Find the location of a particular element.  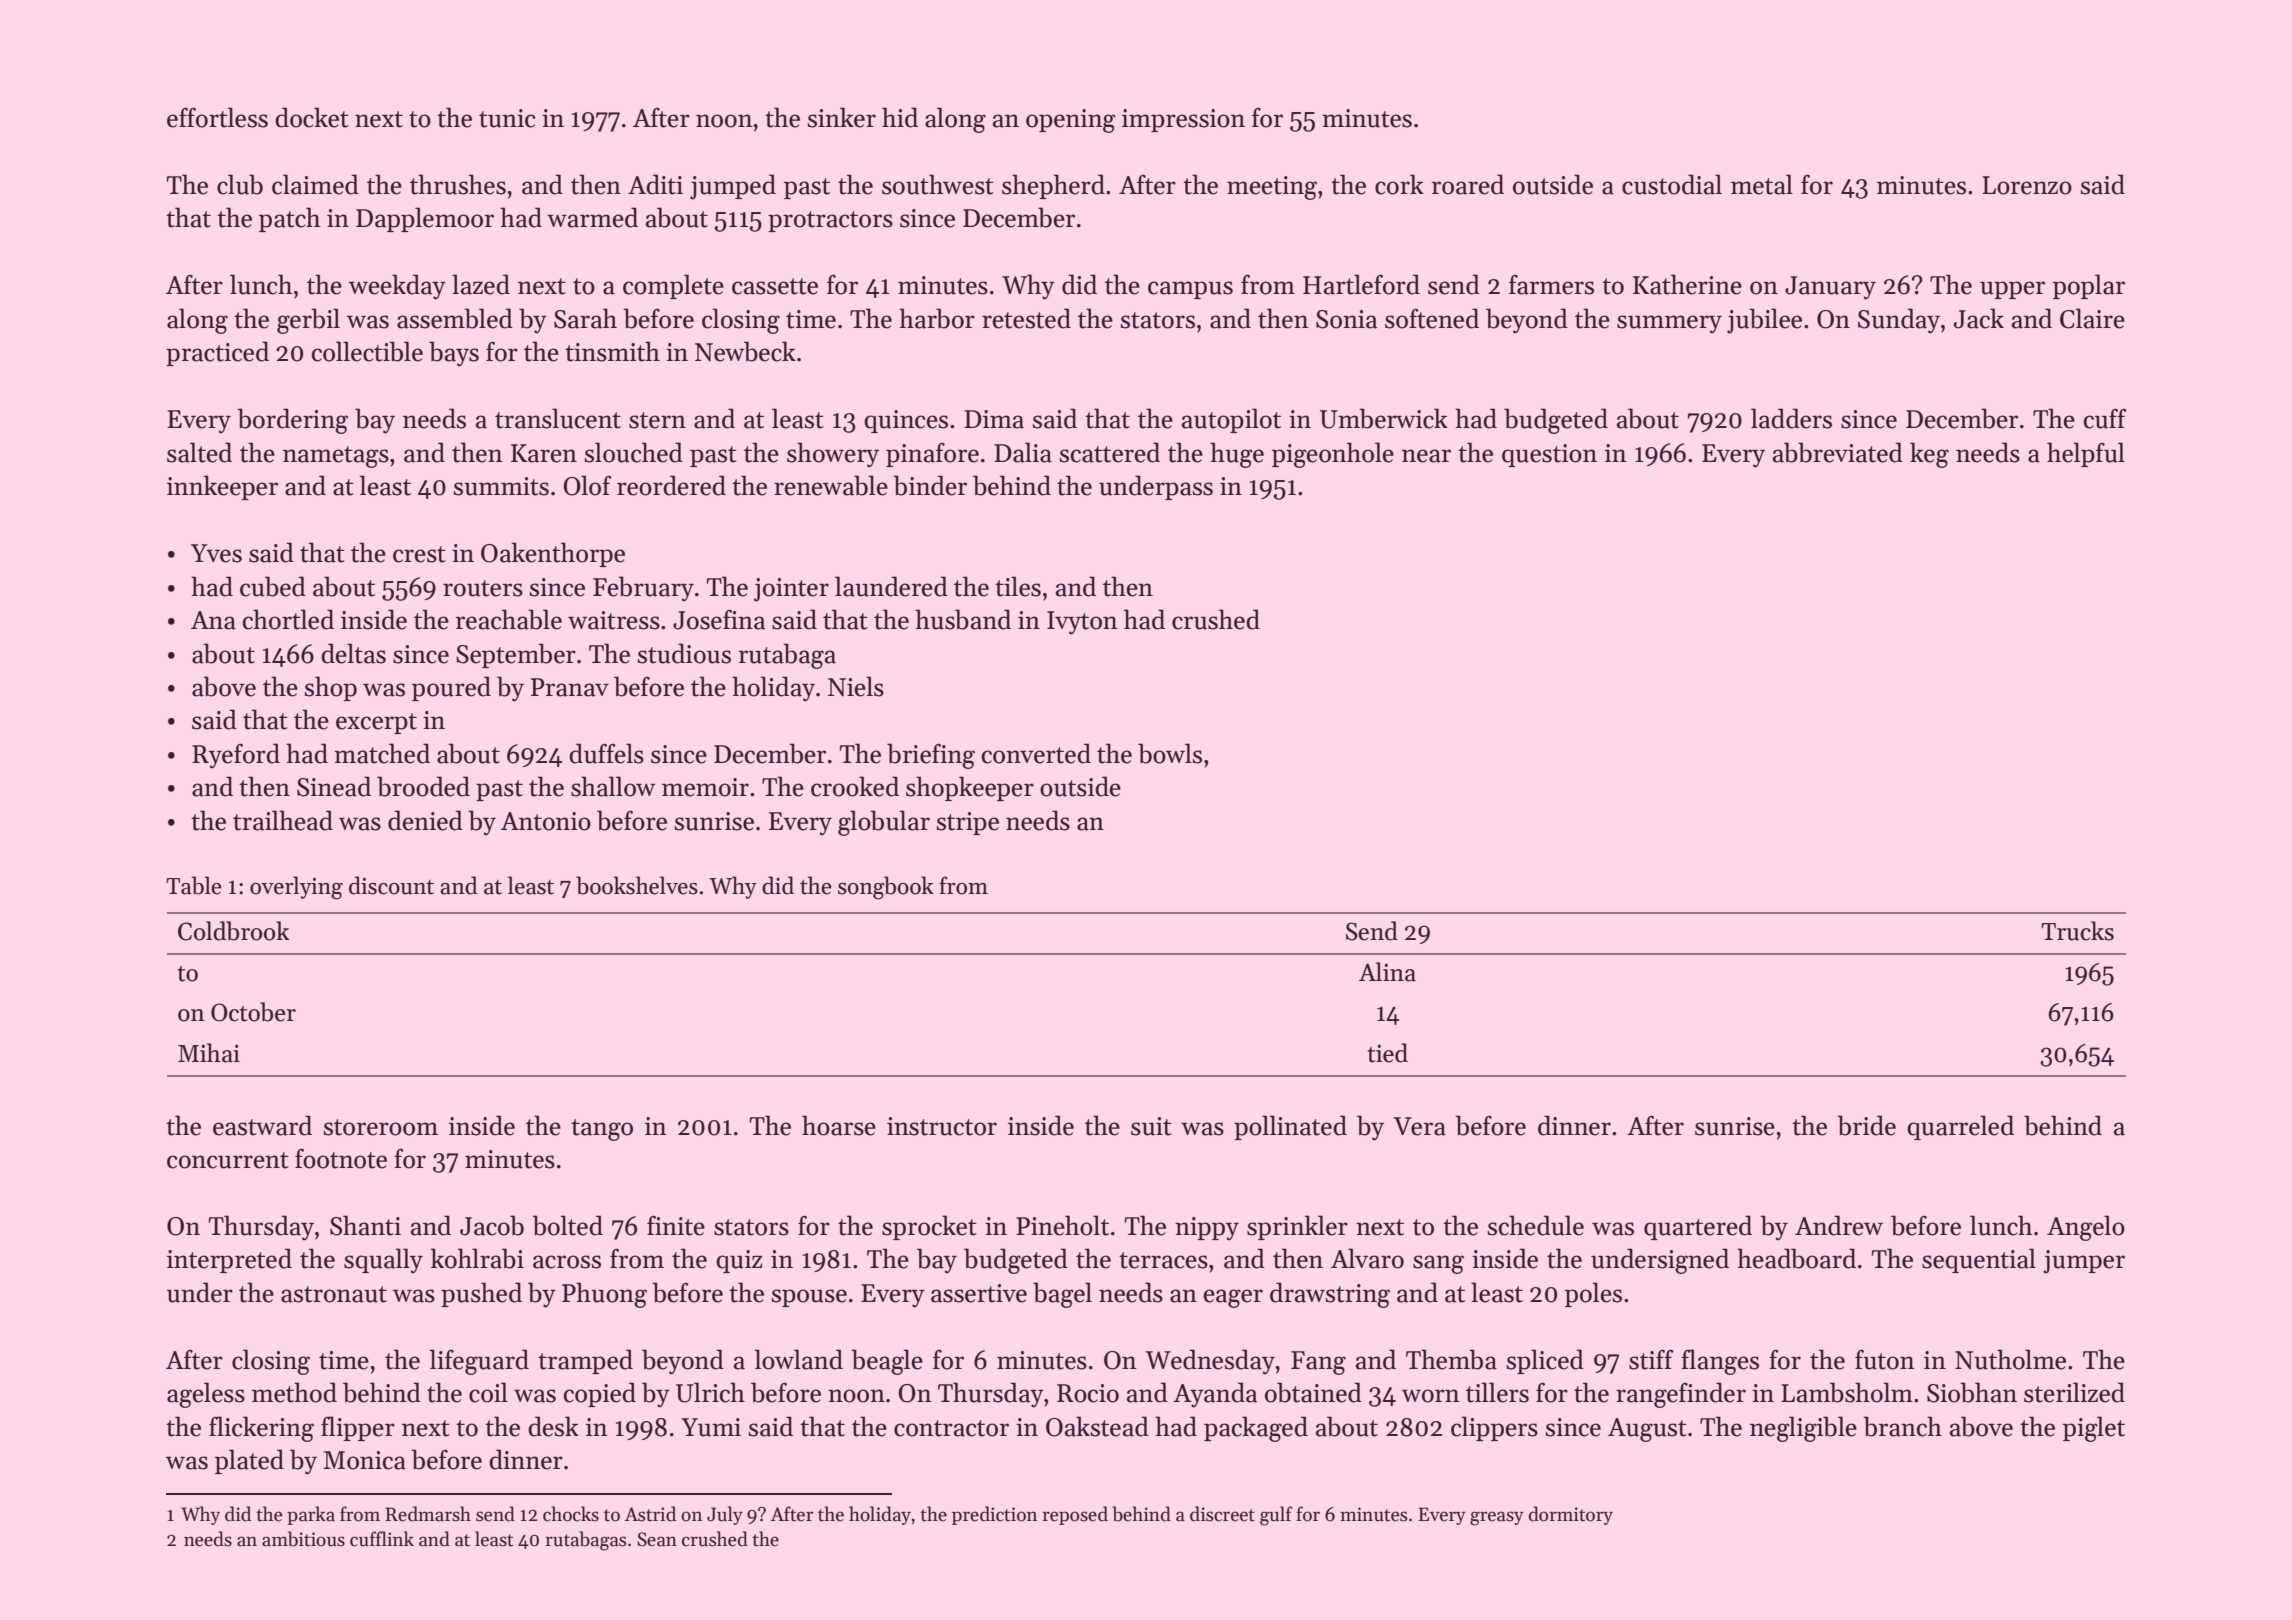

October is located at coordinates (253, 1012).
